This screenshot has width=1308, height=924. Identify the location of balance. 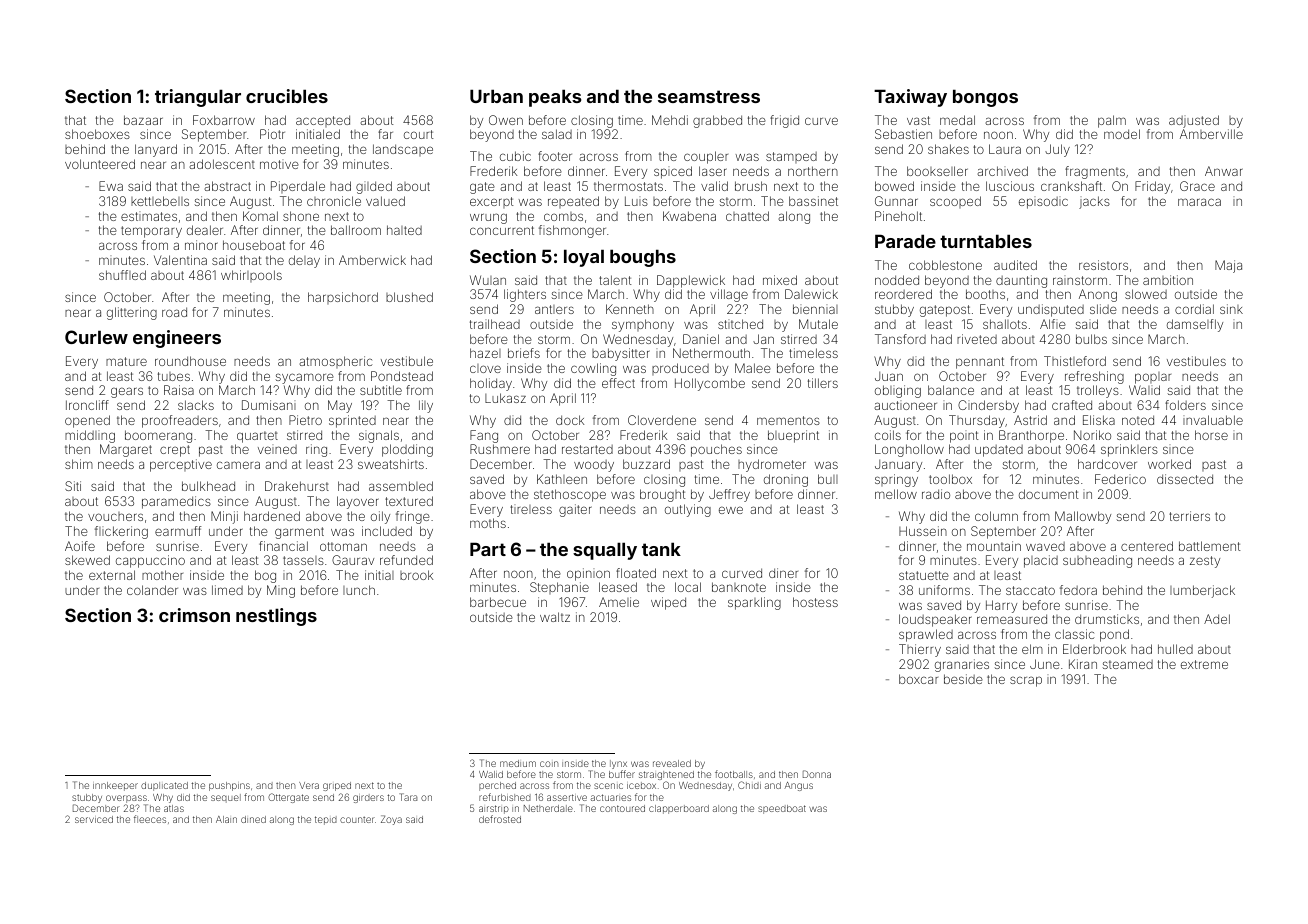
(951, 390).
